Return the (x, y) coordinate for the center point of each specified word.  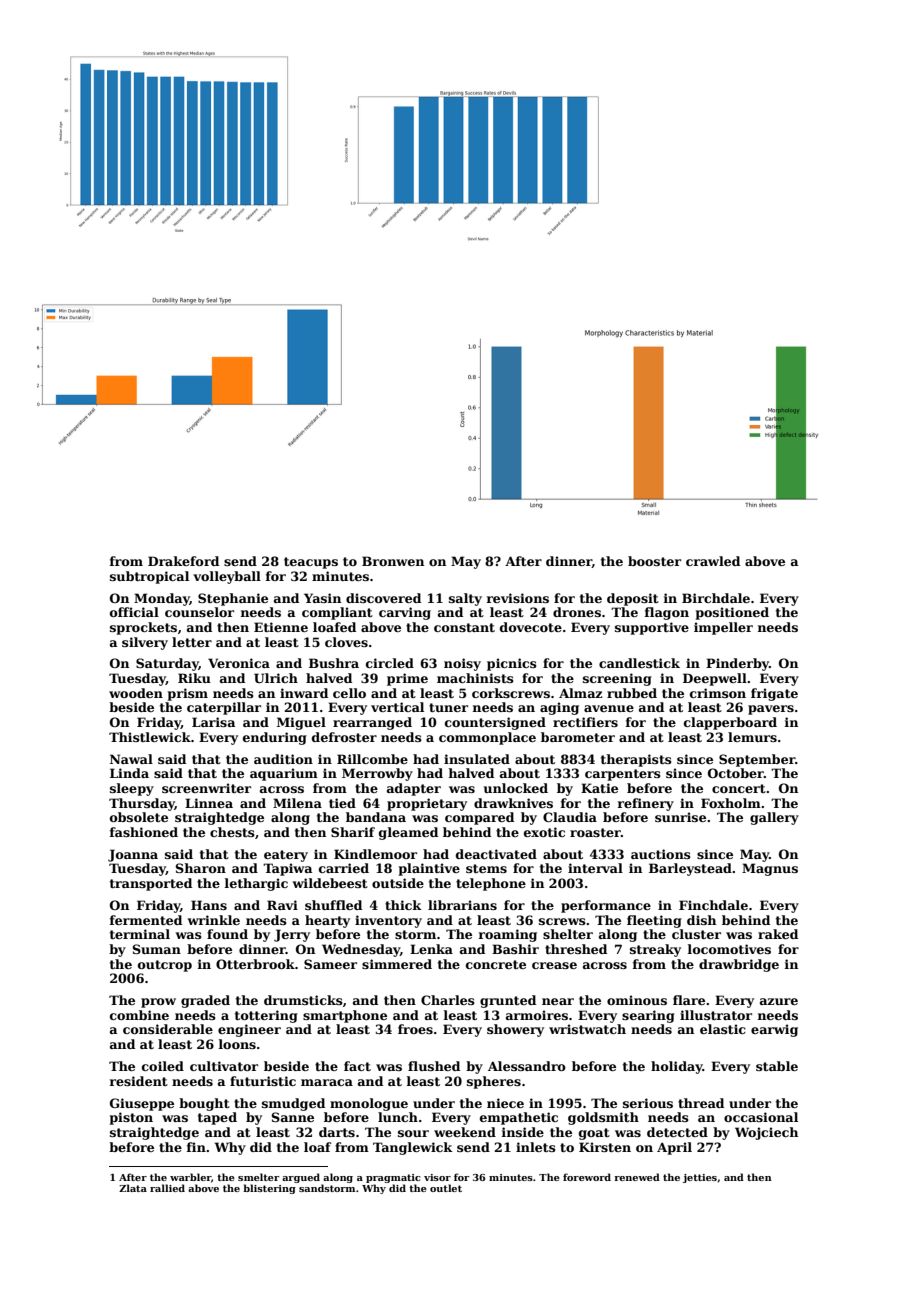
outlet (446, 1188)
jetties (700, 1178)
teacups (311, 563)
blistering (269, 1189)
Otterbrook (255, 964)
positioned (732, 613)
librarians (462, 905)
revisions (518, 598)
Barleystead (690, 869)
